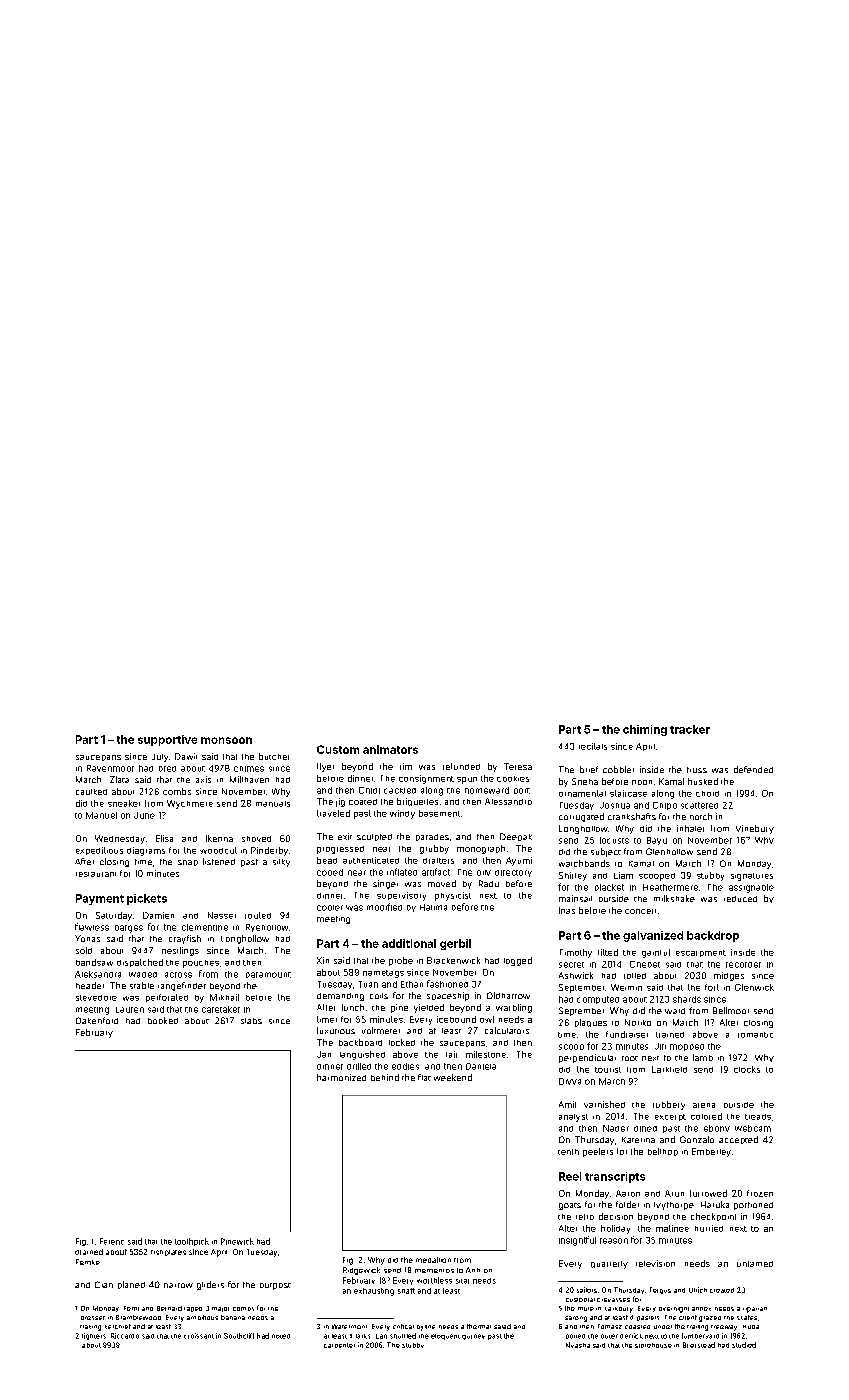 This screenshot has height=1400, width=849. Describe the element at coordinates (690, 729) in the screenshot. I see `tracker` at that location.
